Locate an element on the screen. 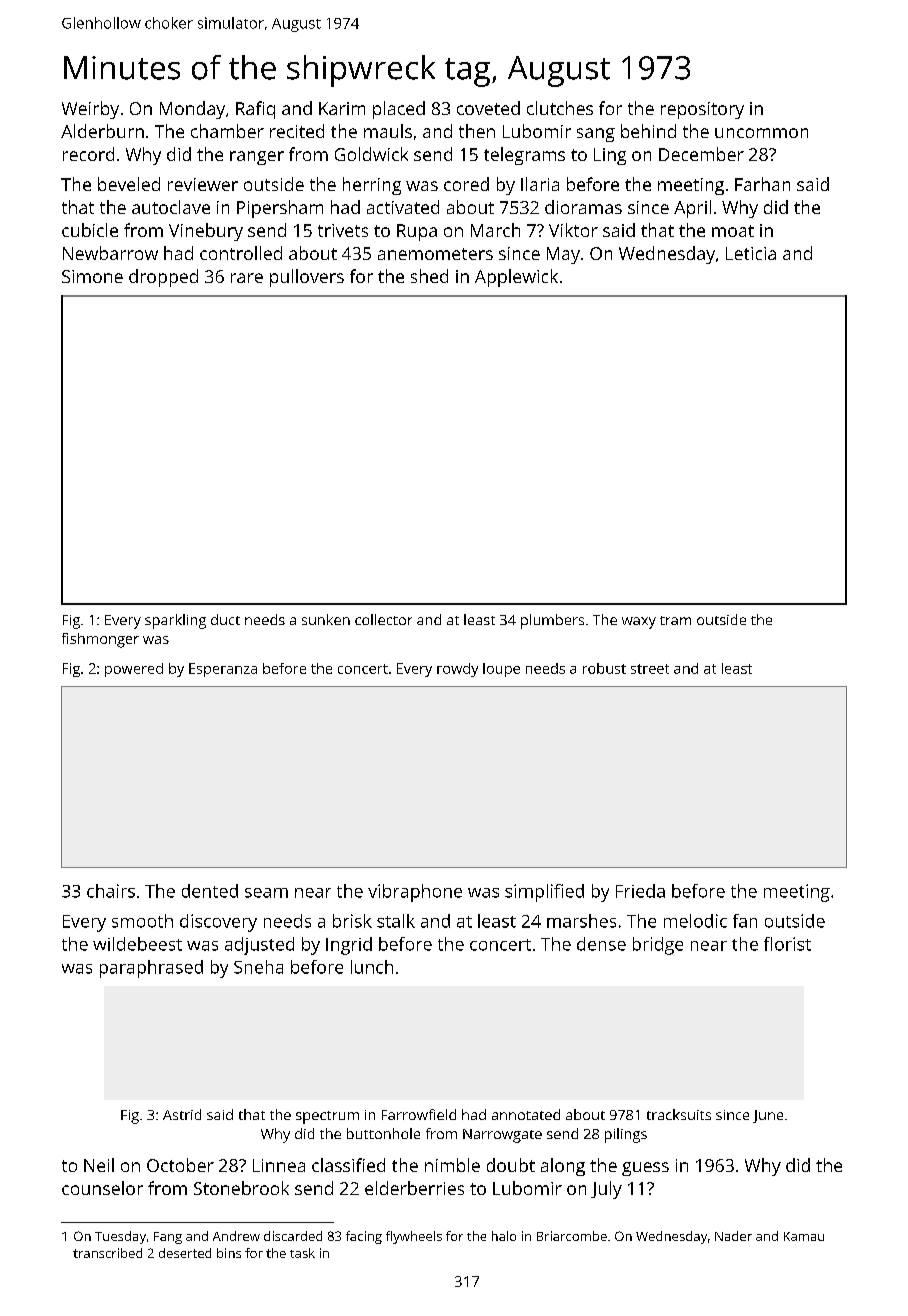  Esperanza is located at coordinates (223, 670).
